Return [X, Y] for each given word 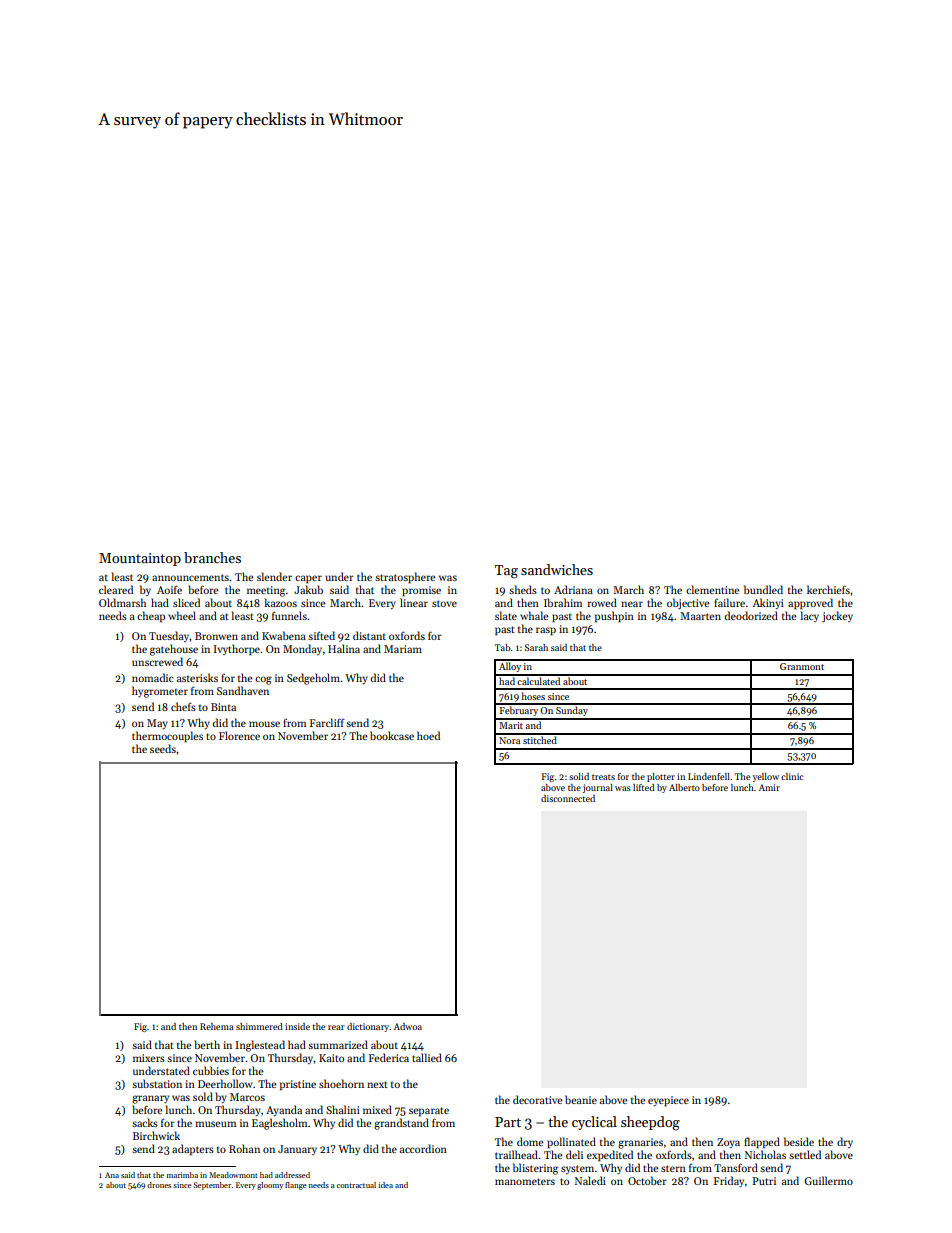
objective [688, 604]
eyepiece [668, 1101]
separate [429, 1111]
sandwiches [557, 569]
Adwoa [408, 1026]
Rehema [217, 1026]
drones [159, 1185]
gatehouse [174, 650]
